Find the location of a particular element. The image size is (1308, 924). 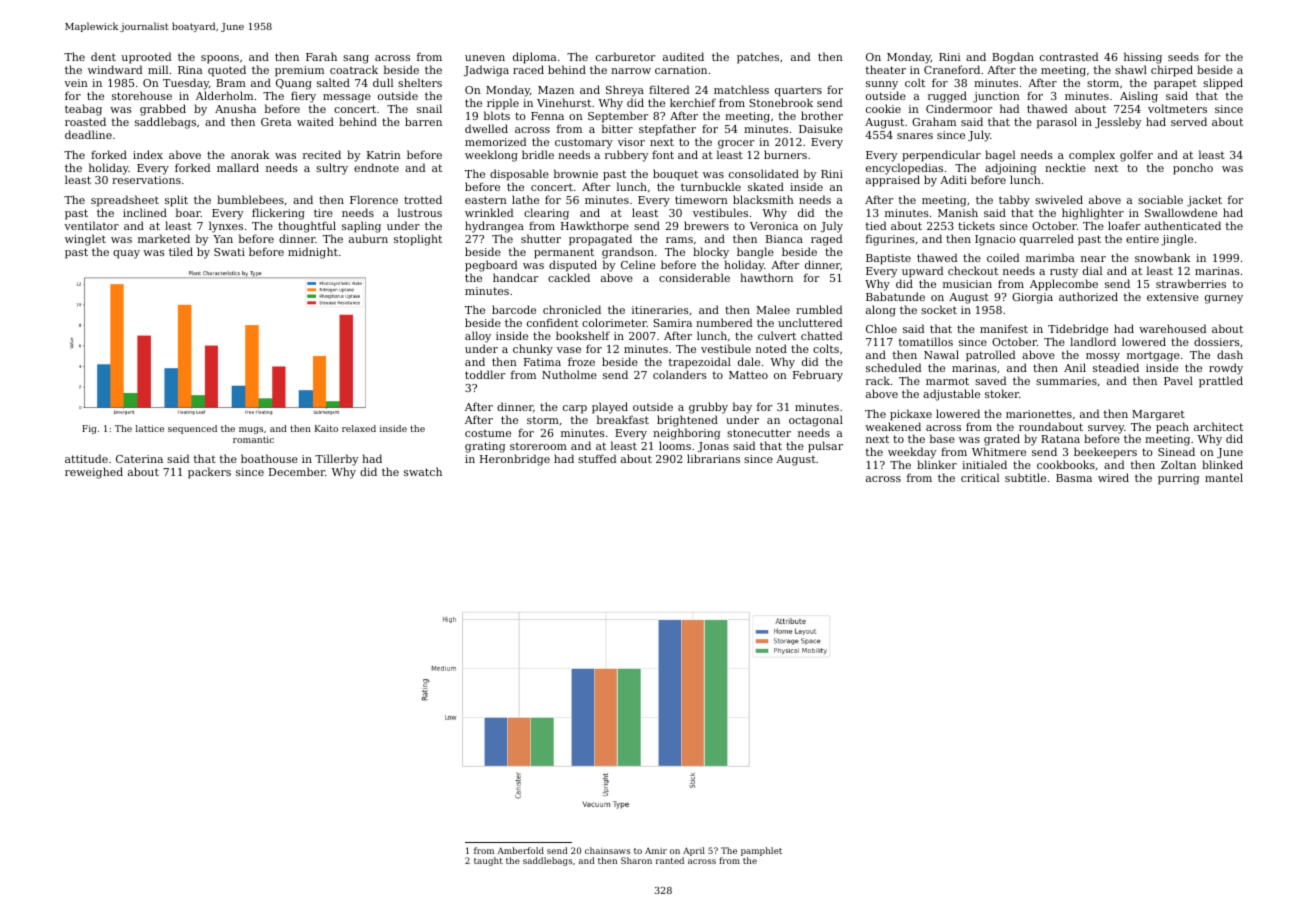

Amberfold is located at coordinates (521, 850).
